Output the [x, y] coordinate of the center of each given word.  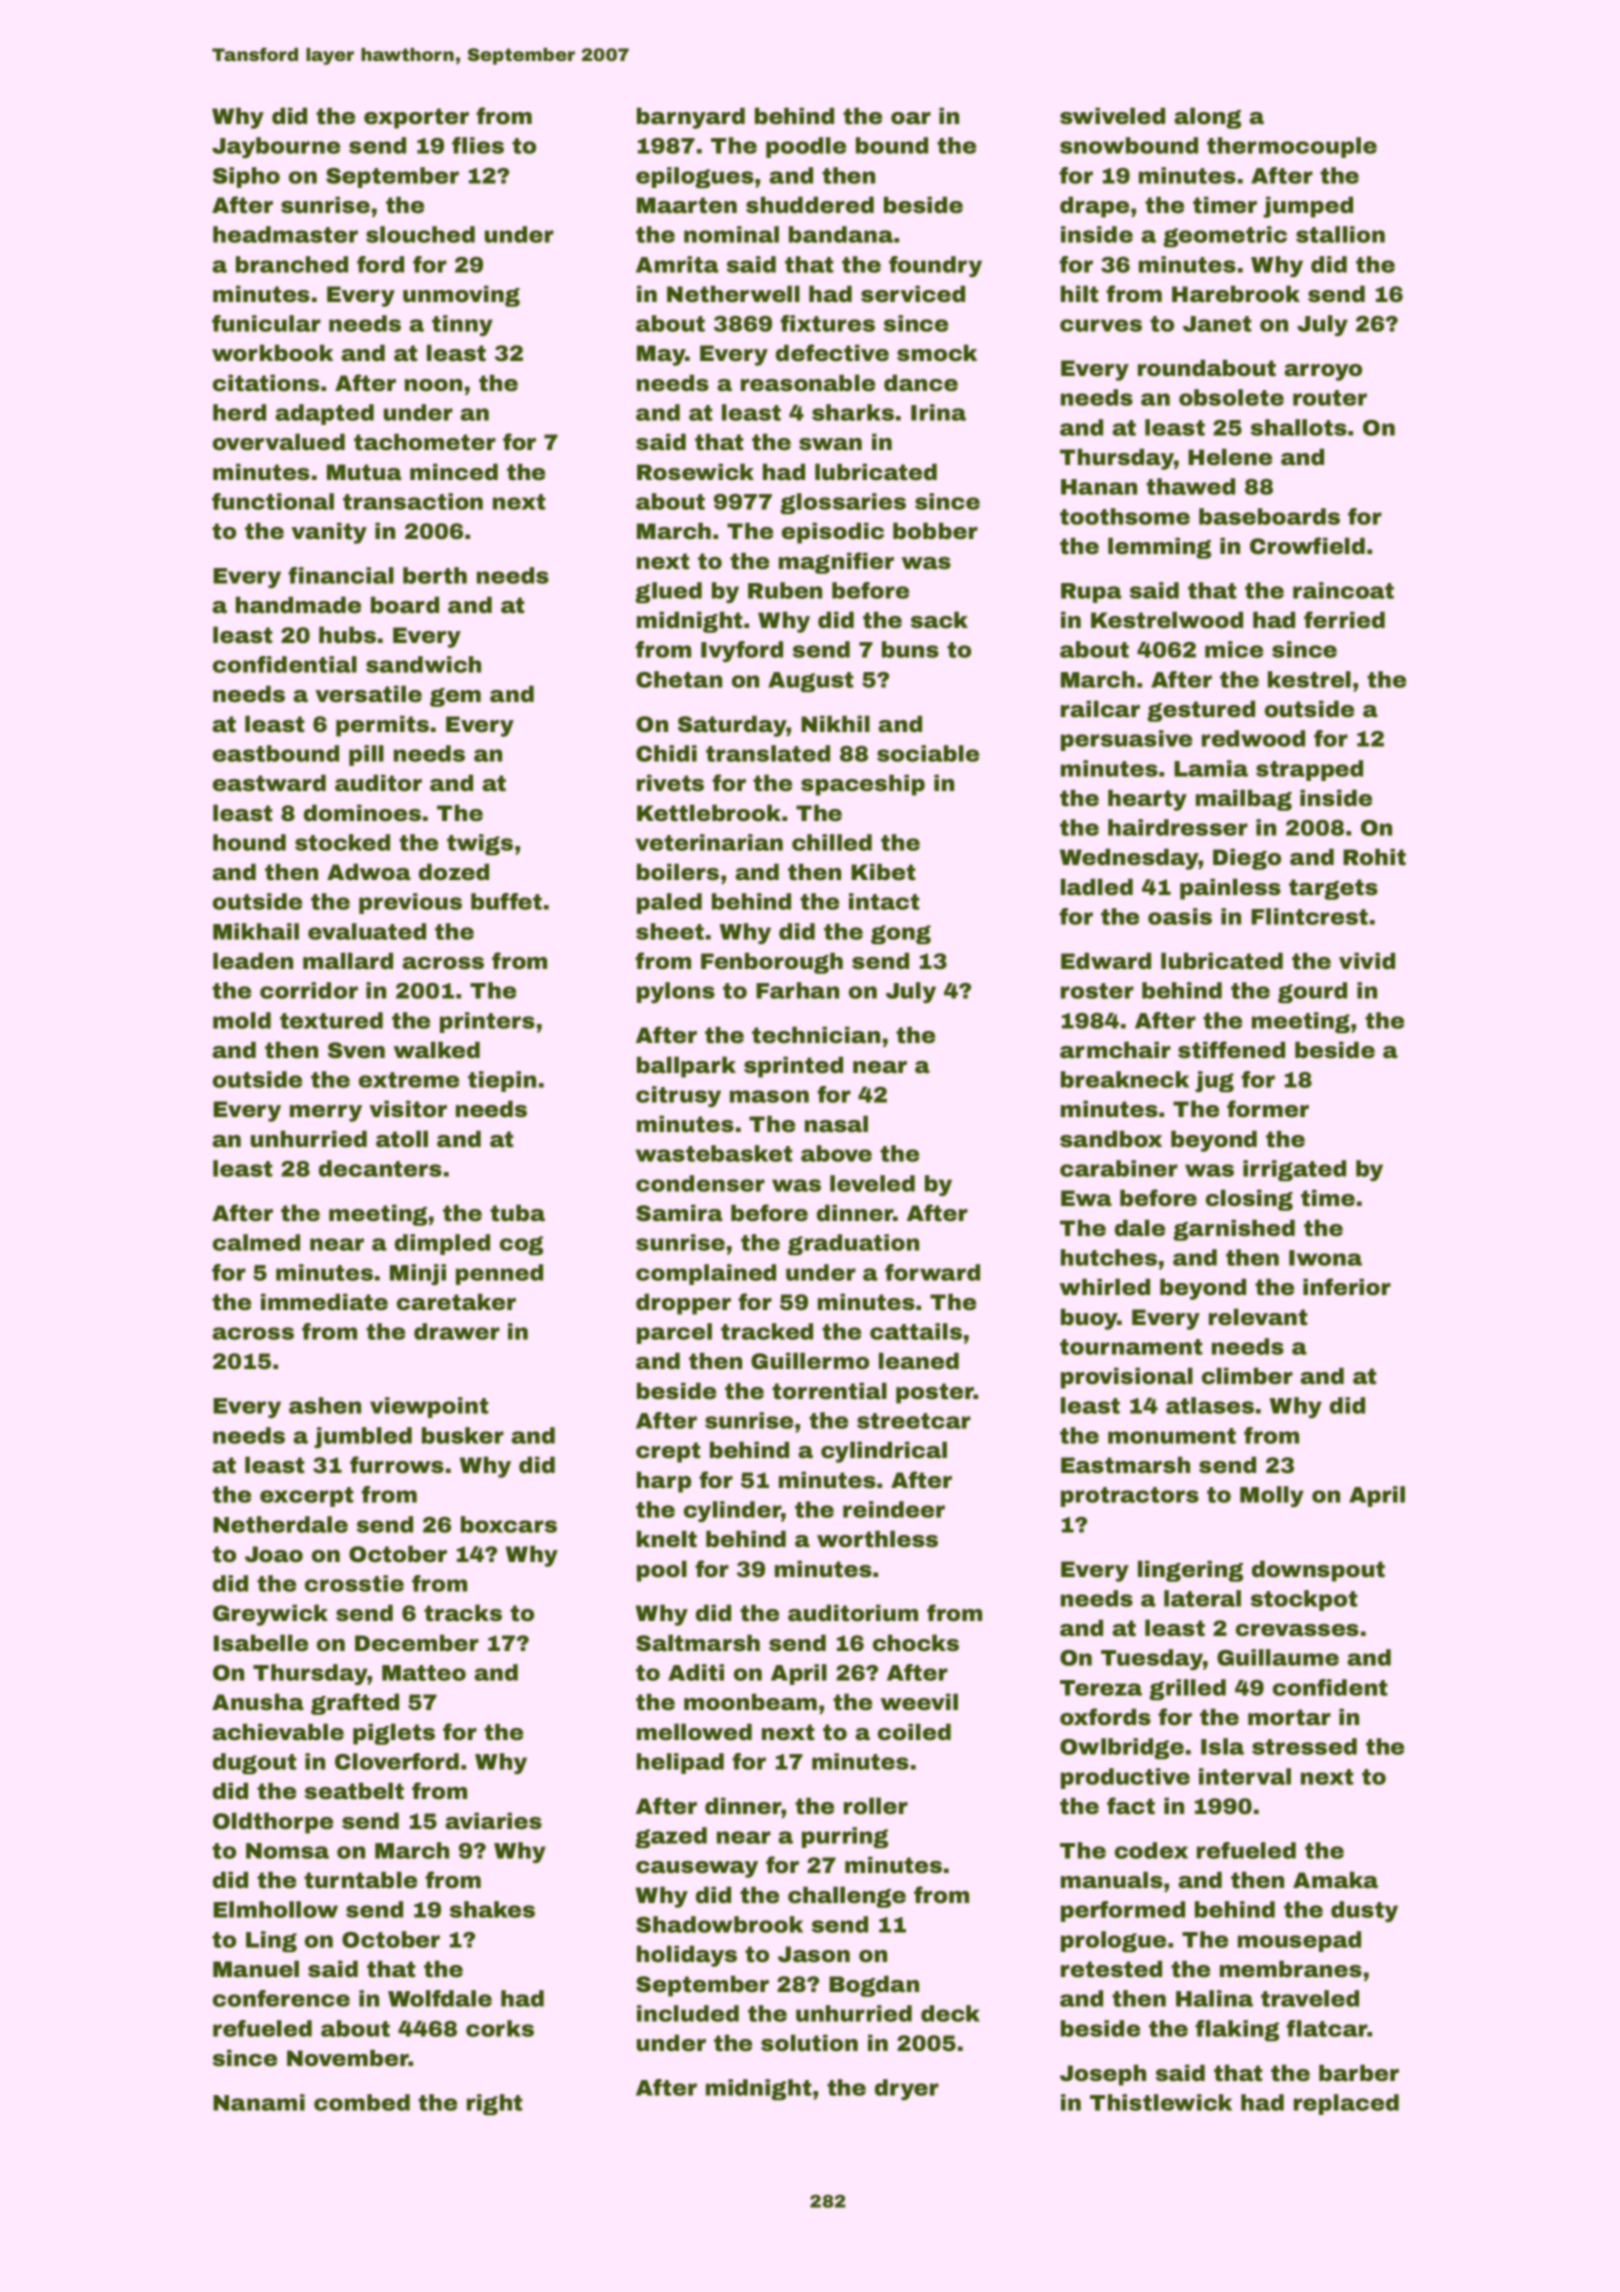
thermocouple [1292, 147]
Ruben [785, 590]
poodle [806, 147]
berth [435, 575]
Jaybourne [276, 147]
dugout [255, 1763]
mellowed [694, 1732]
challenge [847, 1897]
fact [1131, 1806]
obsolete [1231, 397]
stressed [1304, 1746]
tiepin [502, 1081]
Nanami [259, 2102]
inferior [1347, 1287]
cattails [916, 1331]
